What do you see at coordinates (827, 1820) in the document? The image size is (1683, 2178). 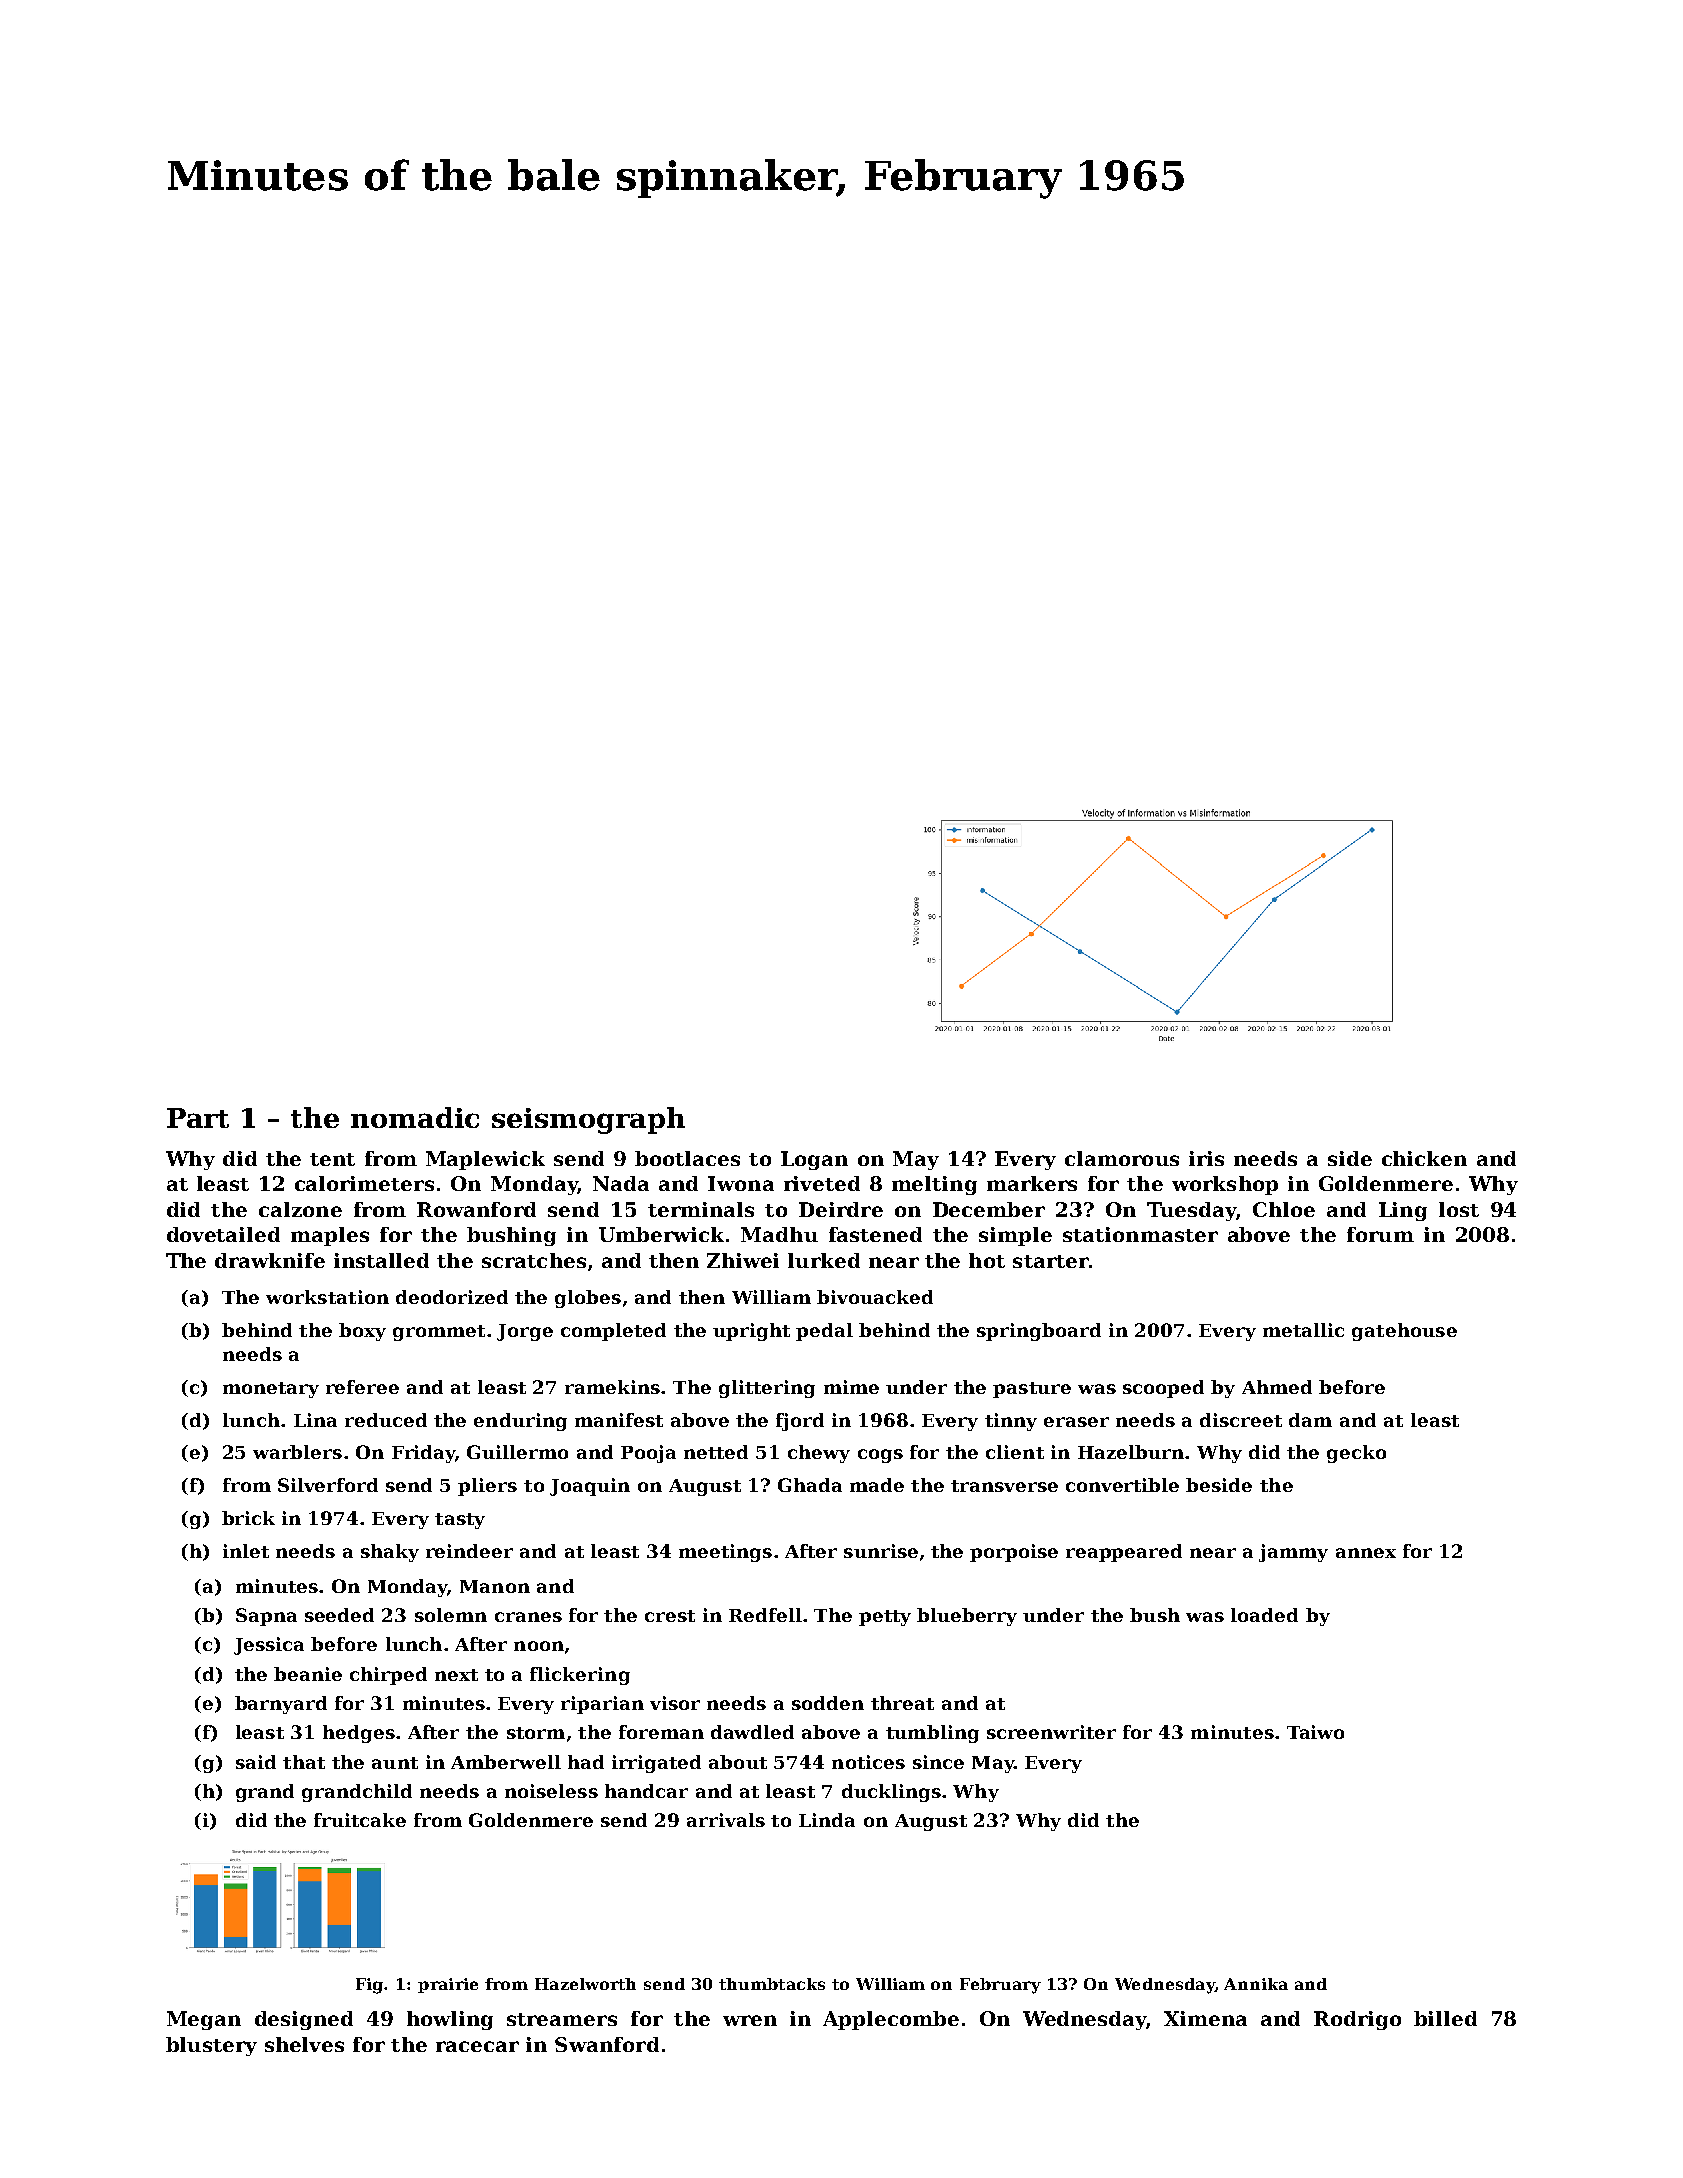 I see `Linda` at bounding box center [827, 1820].
